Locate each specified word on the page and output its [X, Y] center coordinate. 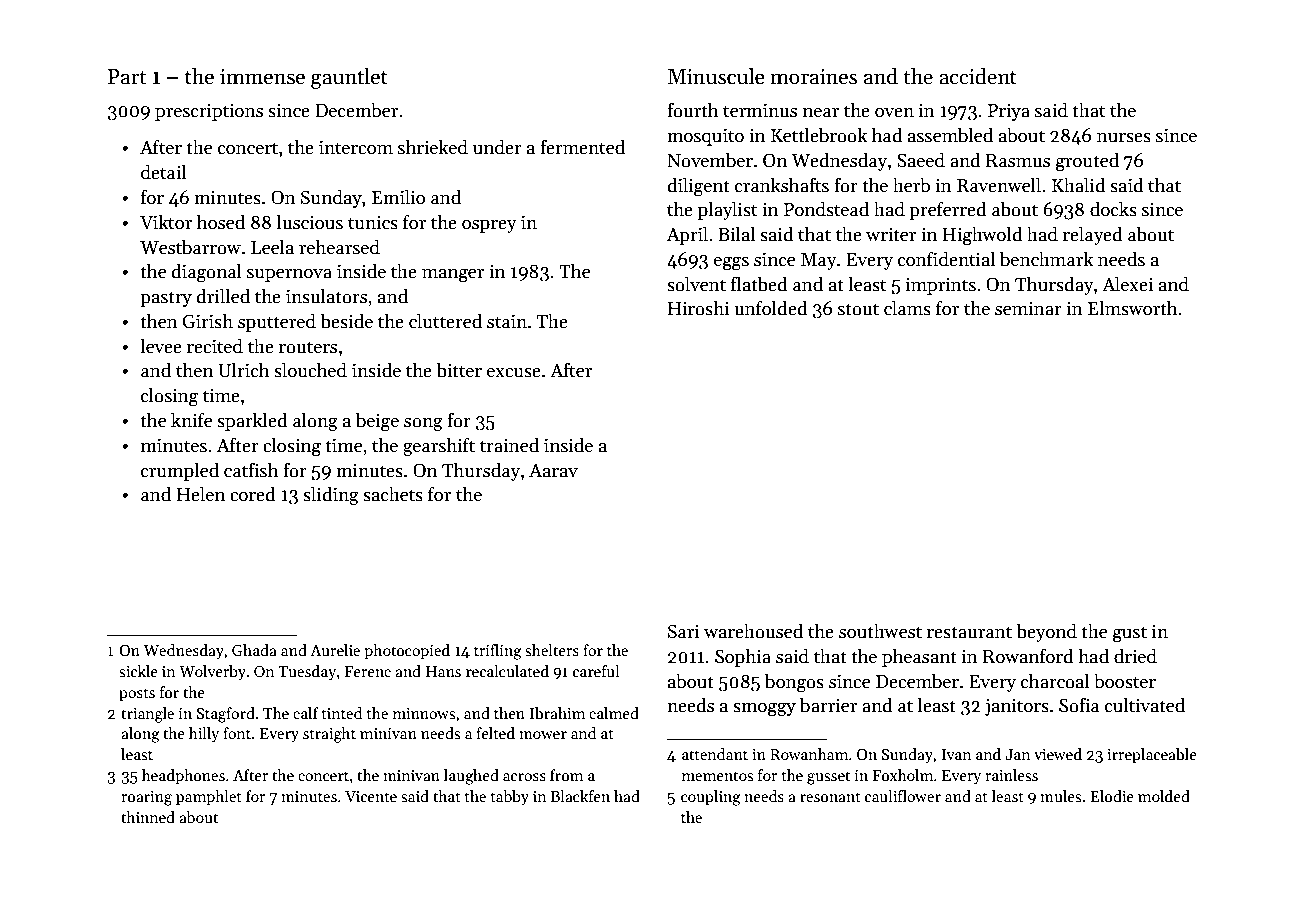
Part [127, 77]
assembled [950, 135]
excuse [514, 373]
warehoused [753, 631]
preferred [948, 210]
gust [1130, 634]
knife [191, 420]
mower [543, 735]
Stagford [226, 715]
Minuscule [716, 76]
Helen [201, 494]
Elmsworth [1132, 308]
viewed [1058, 754]
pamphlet [209, 797]
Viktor [166, 222]
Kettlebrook [819, 135]
